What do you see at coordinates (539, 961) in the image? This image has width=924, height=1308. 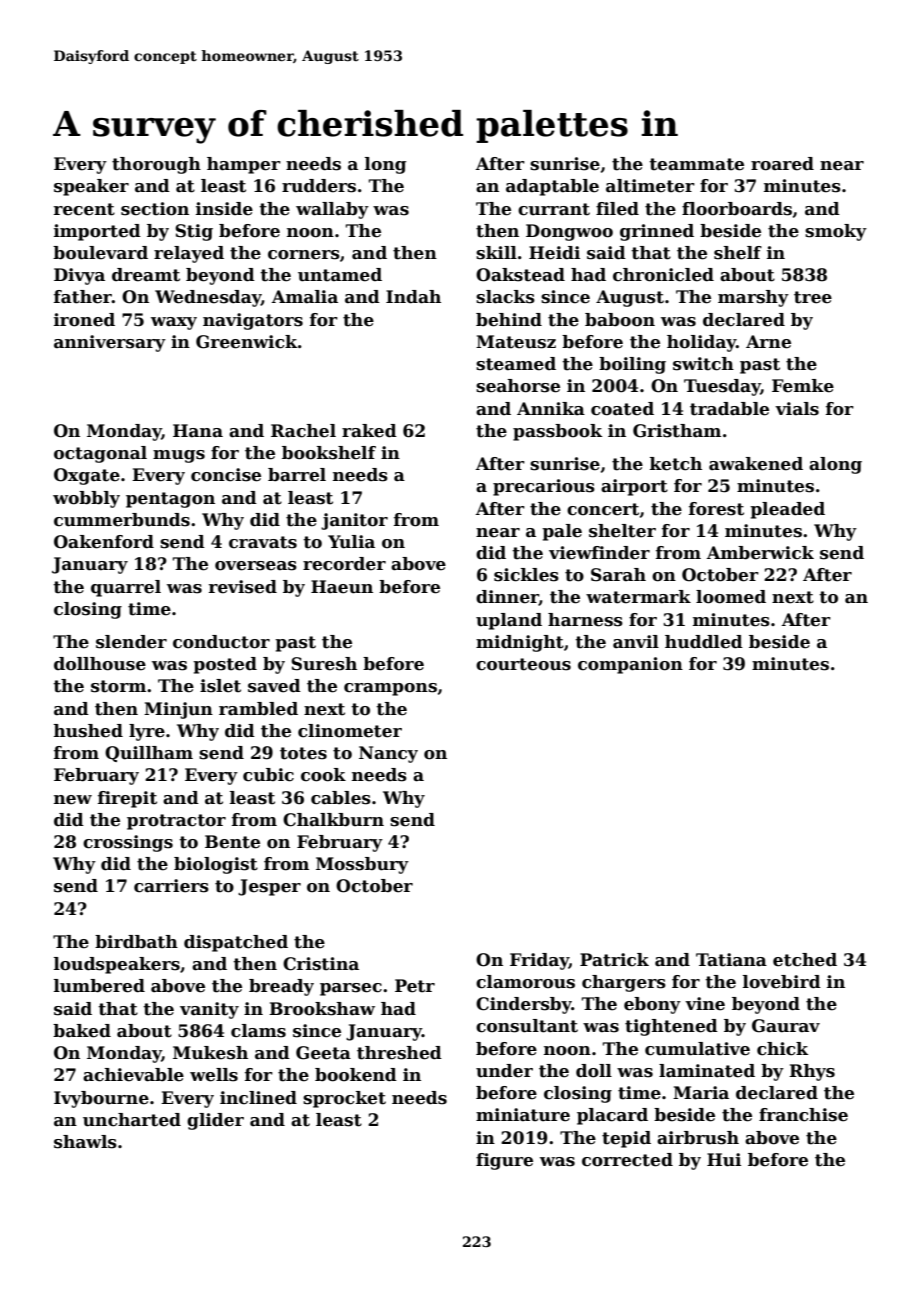 I see `Friday` at bounding box center [539, 961].
